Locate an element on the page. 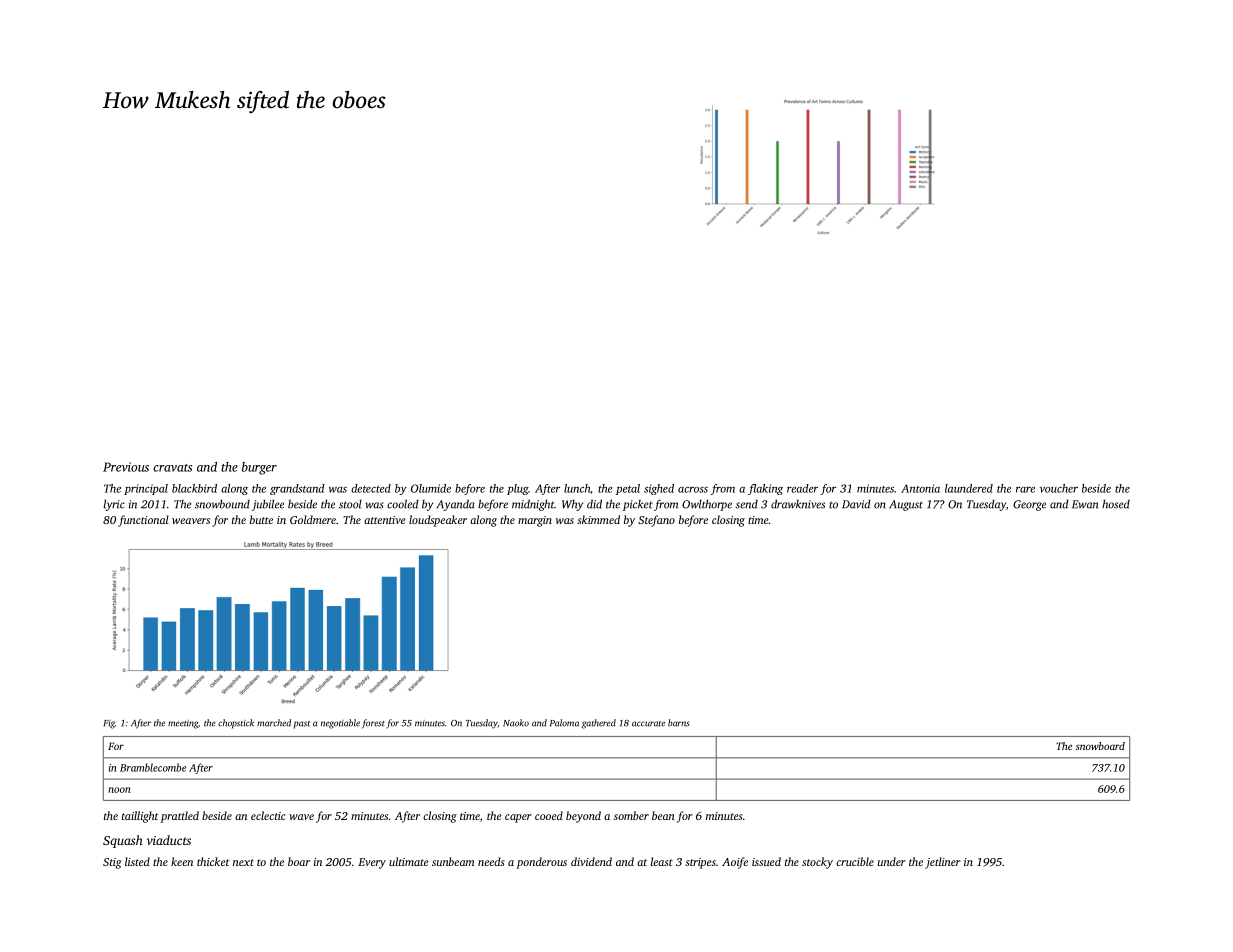  detected is located at coordinates (371, 488).
